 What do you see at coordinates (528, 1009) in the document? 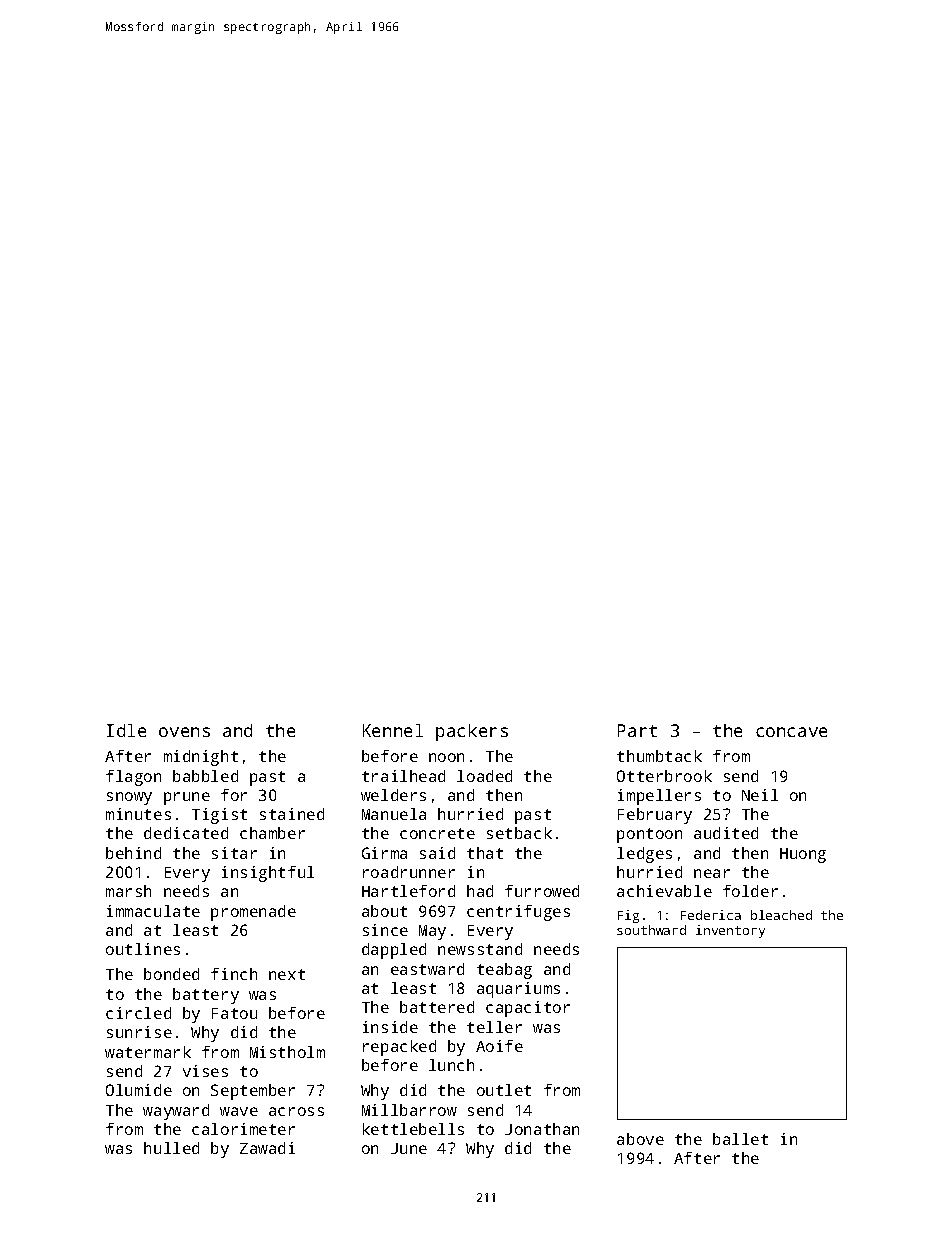
I see `capacitor` at bounding box center [528, 1009].
